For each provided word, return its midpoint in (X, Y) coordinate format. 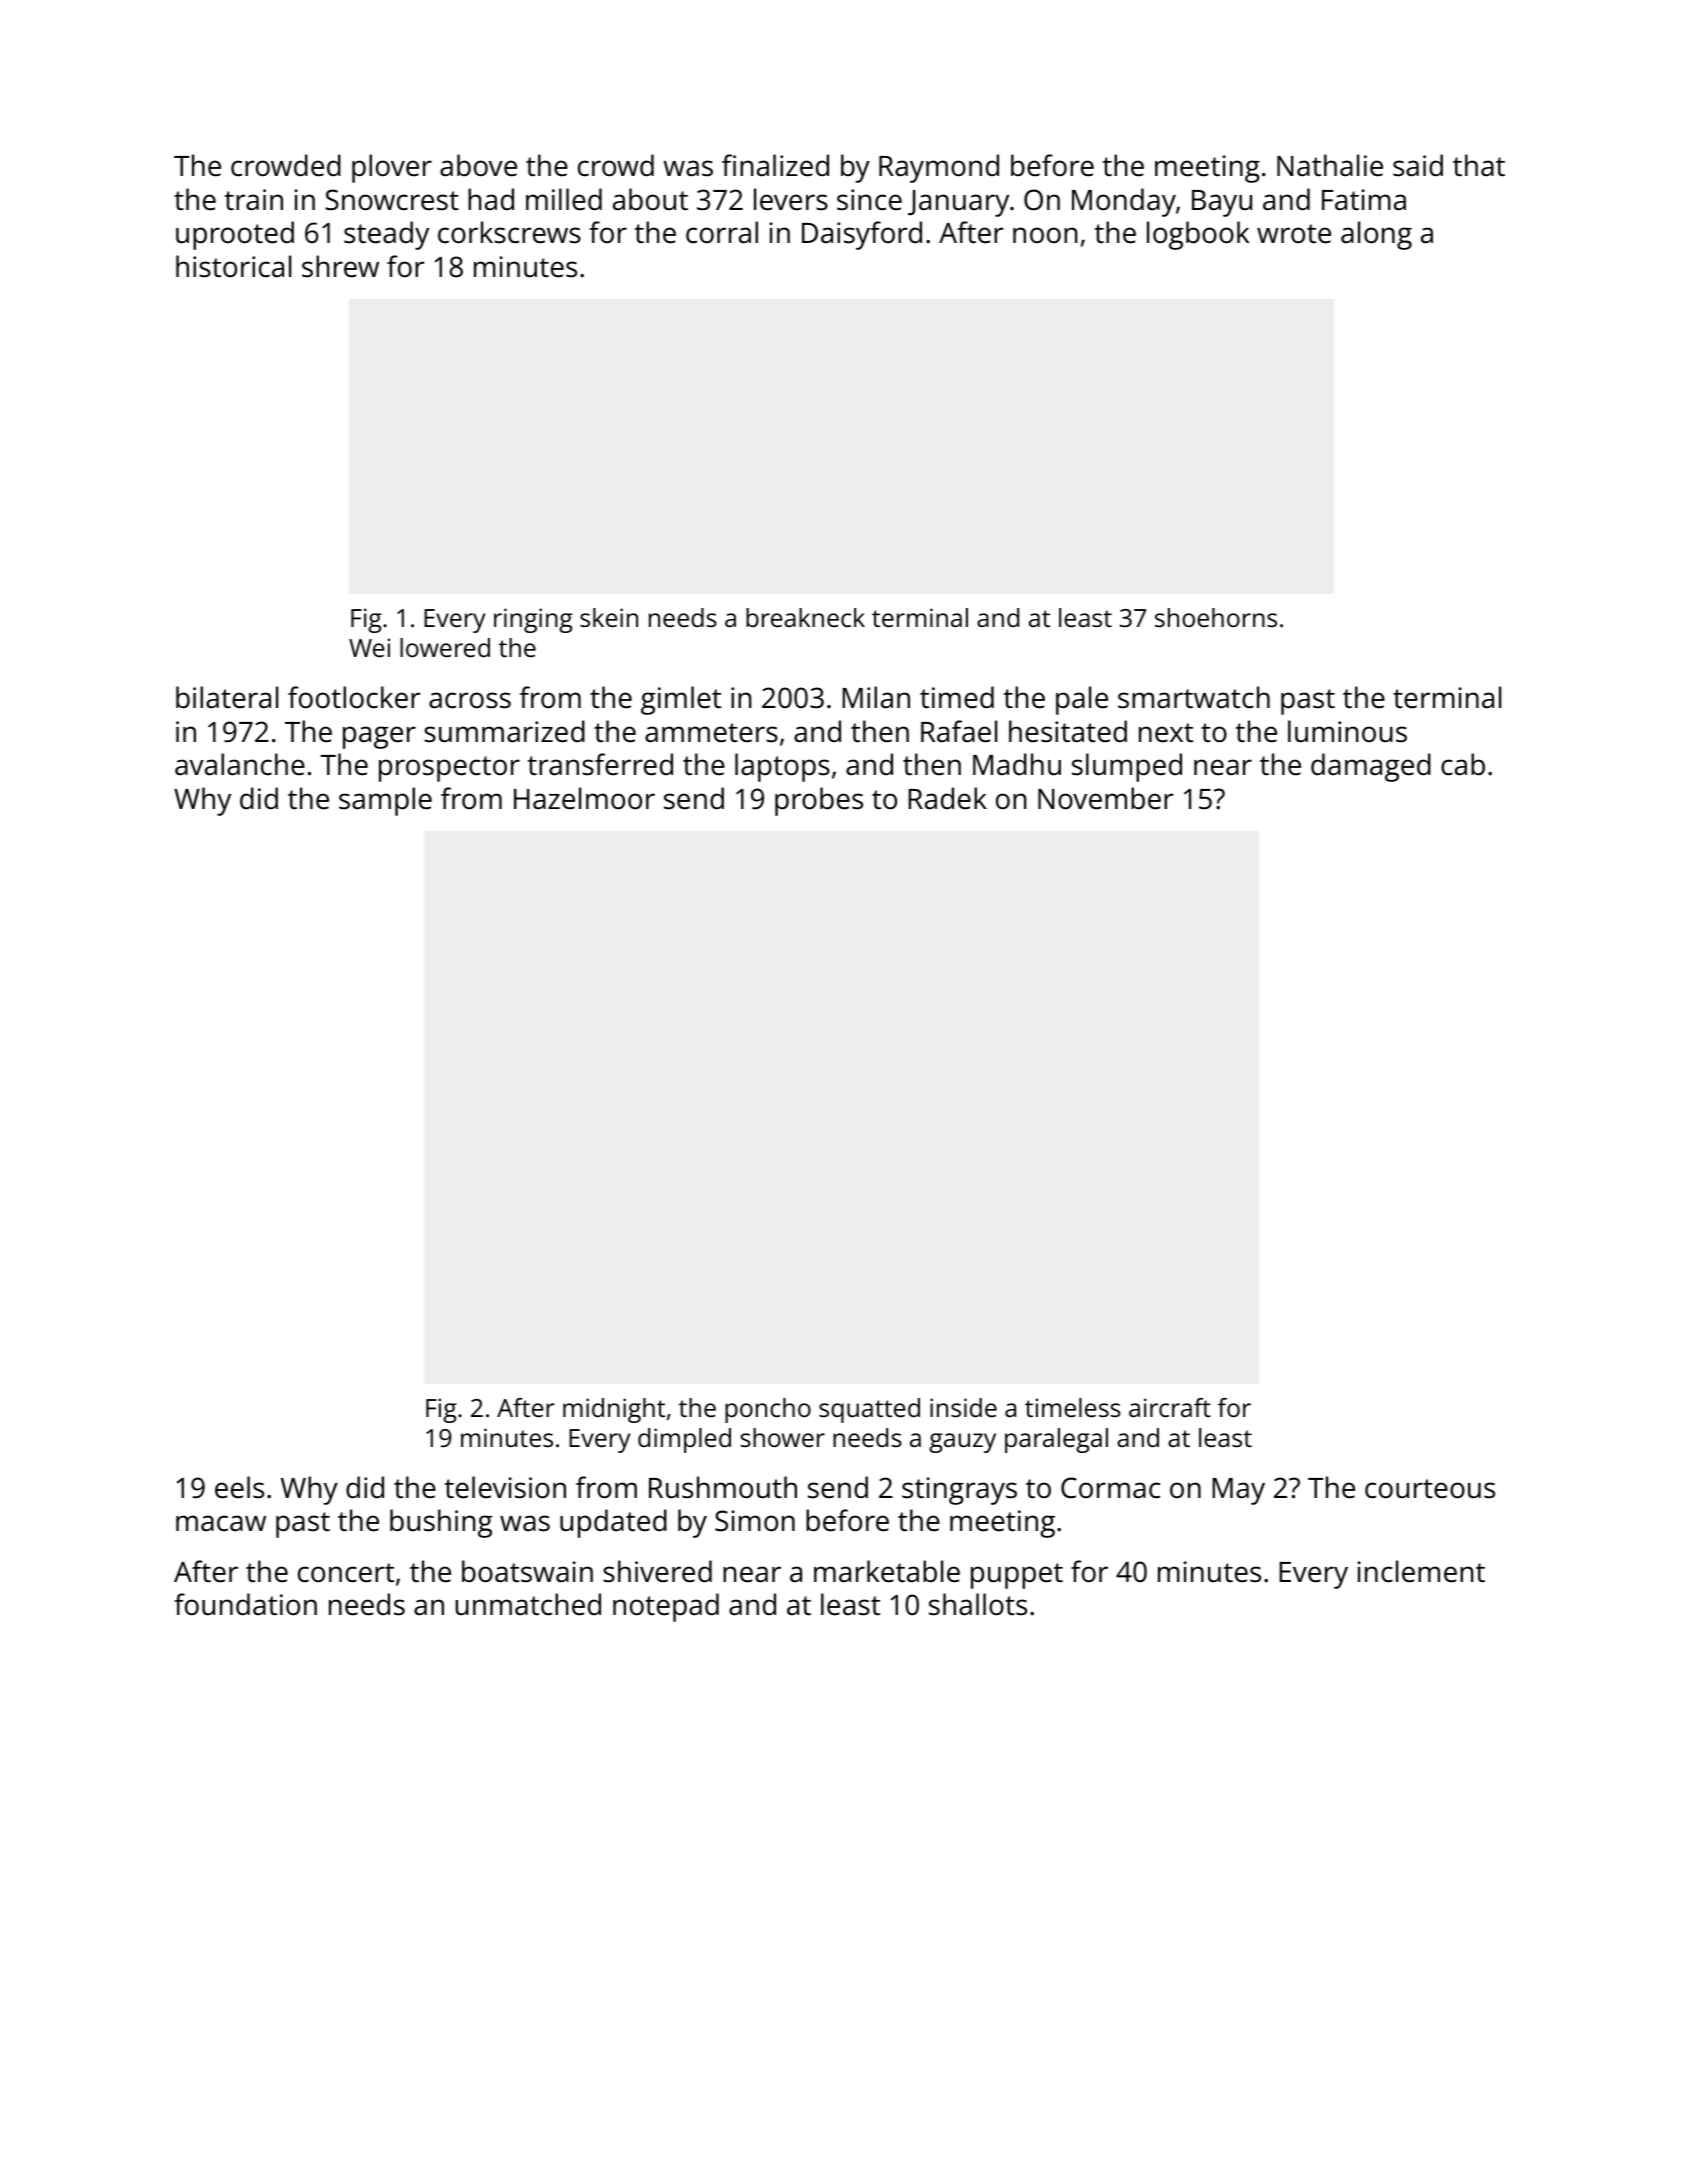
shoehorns (1216, 617)
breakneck (805, 617)
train (254, 200)
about (650, 199)
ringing (533, 620)
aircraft (1170, 1407)
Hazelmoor (584, 798)
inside (963, 1407)
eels (239, 1487)
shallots (978, 1604)
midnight (614, 1410)
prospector (449, 769)
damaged (1371, 767)
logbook (1198, 235)
